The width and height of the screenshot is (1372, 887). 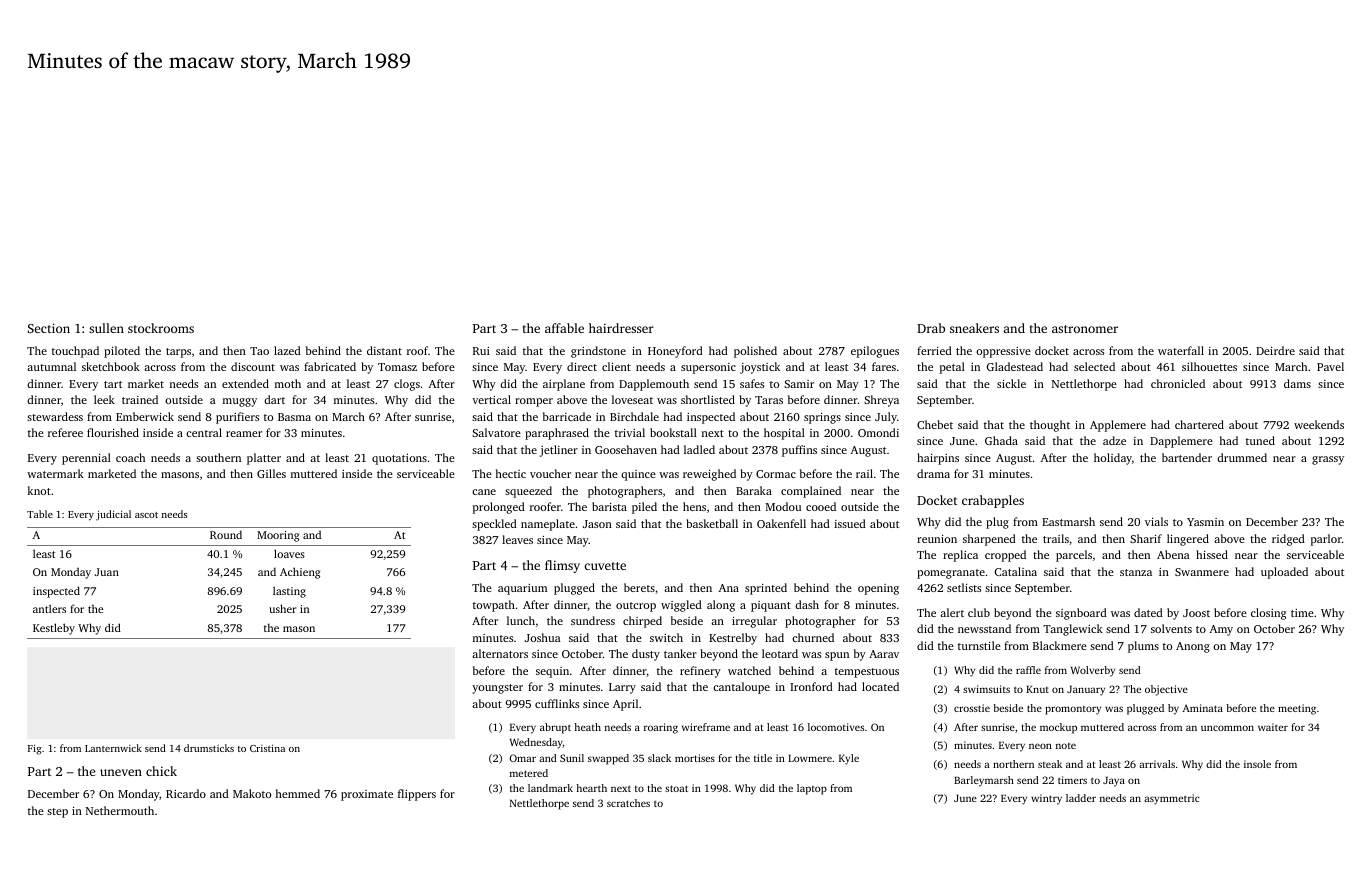 What do you see at coordinates (1284, 573) in the screenshot?
I see `uploaded` at bounding box center [1284, 573].
